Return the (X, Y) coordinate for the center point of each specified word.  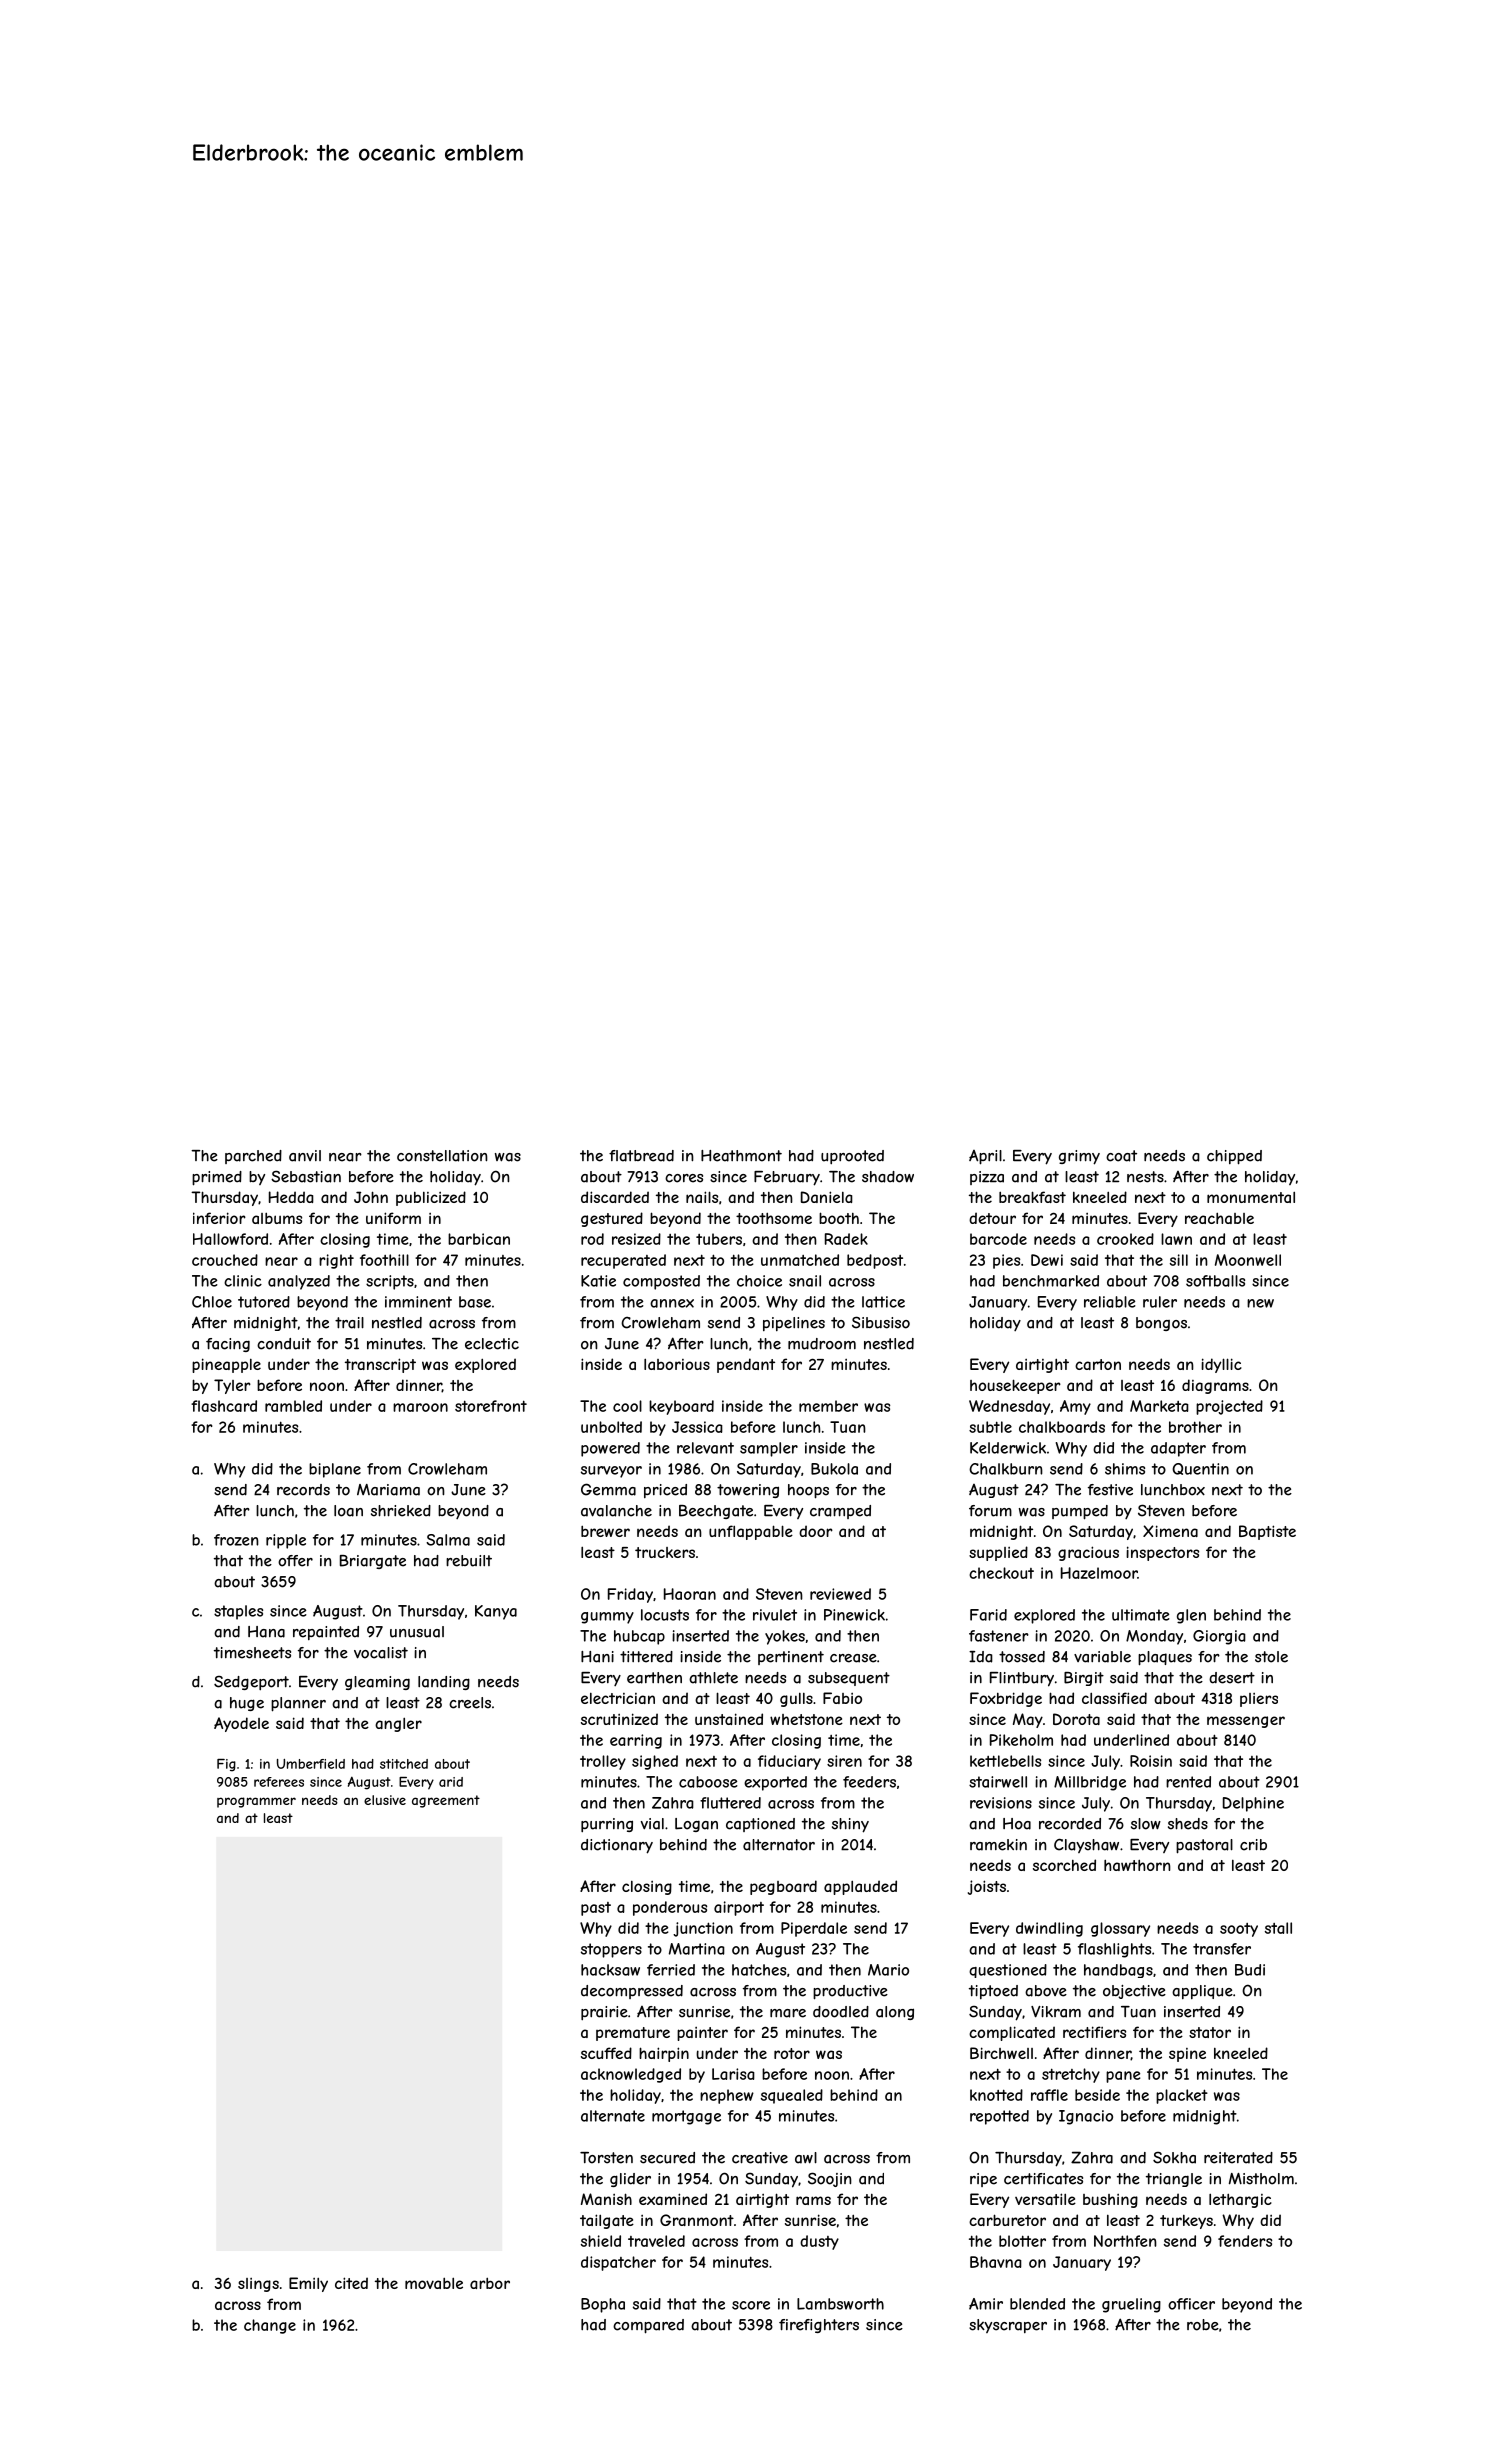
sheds (1188, 1824)
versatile (1045, 2199)
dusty (819, 2242)
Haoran (690, 1594)
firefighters (819, 2326)
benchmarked (1051, 1281)
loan (348, 1511)
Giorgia (1219, 1637)
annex (672, 1303)
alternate (613, 2116)
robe (1203, 2325)
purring (607, 1825)
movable (434, 2283)
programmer (256, 1802)
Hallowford (230, 1239)
